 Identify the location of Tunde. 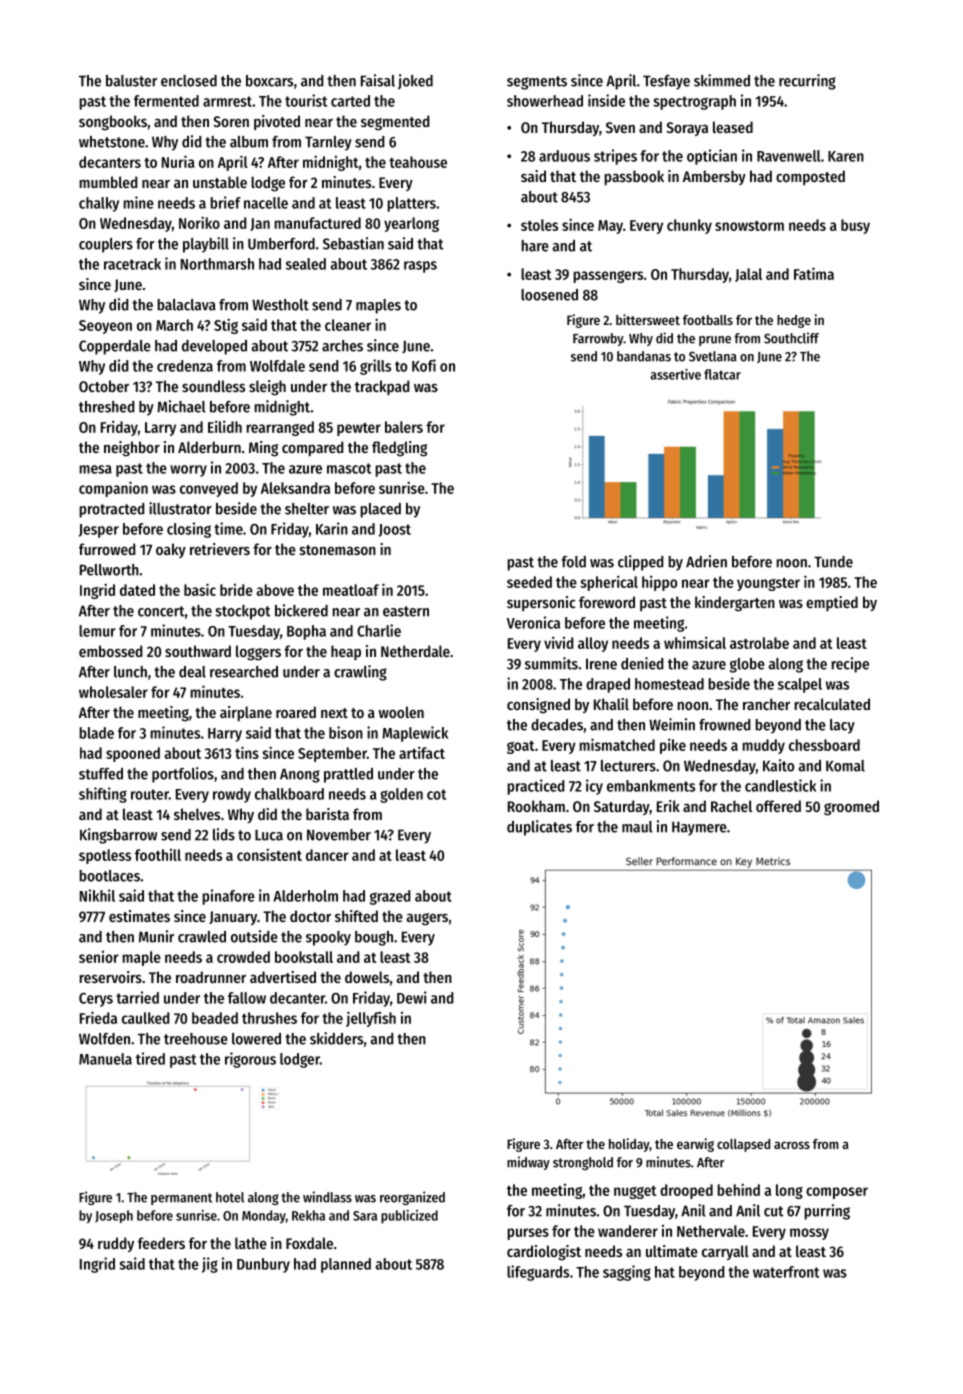
(833, 562).
